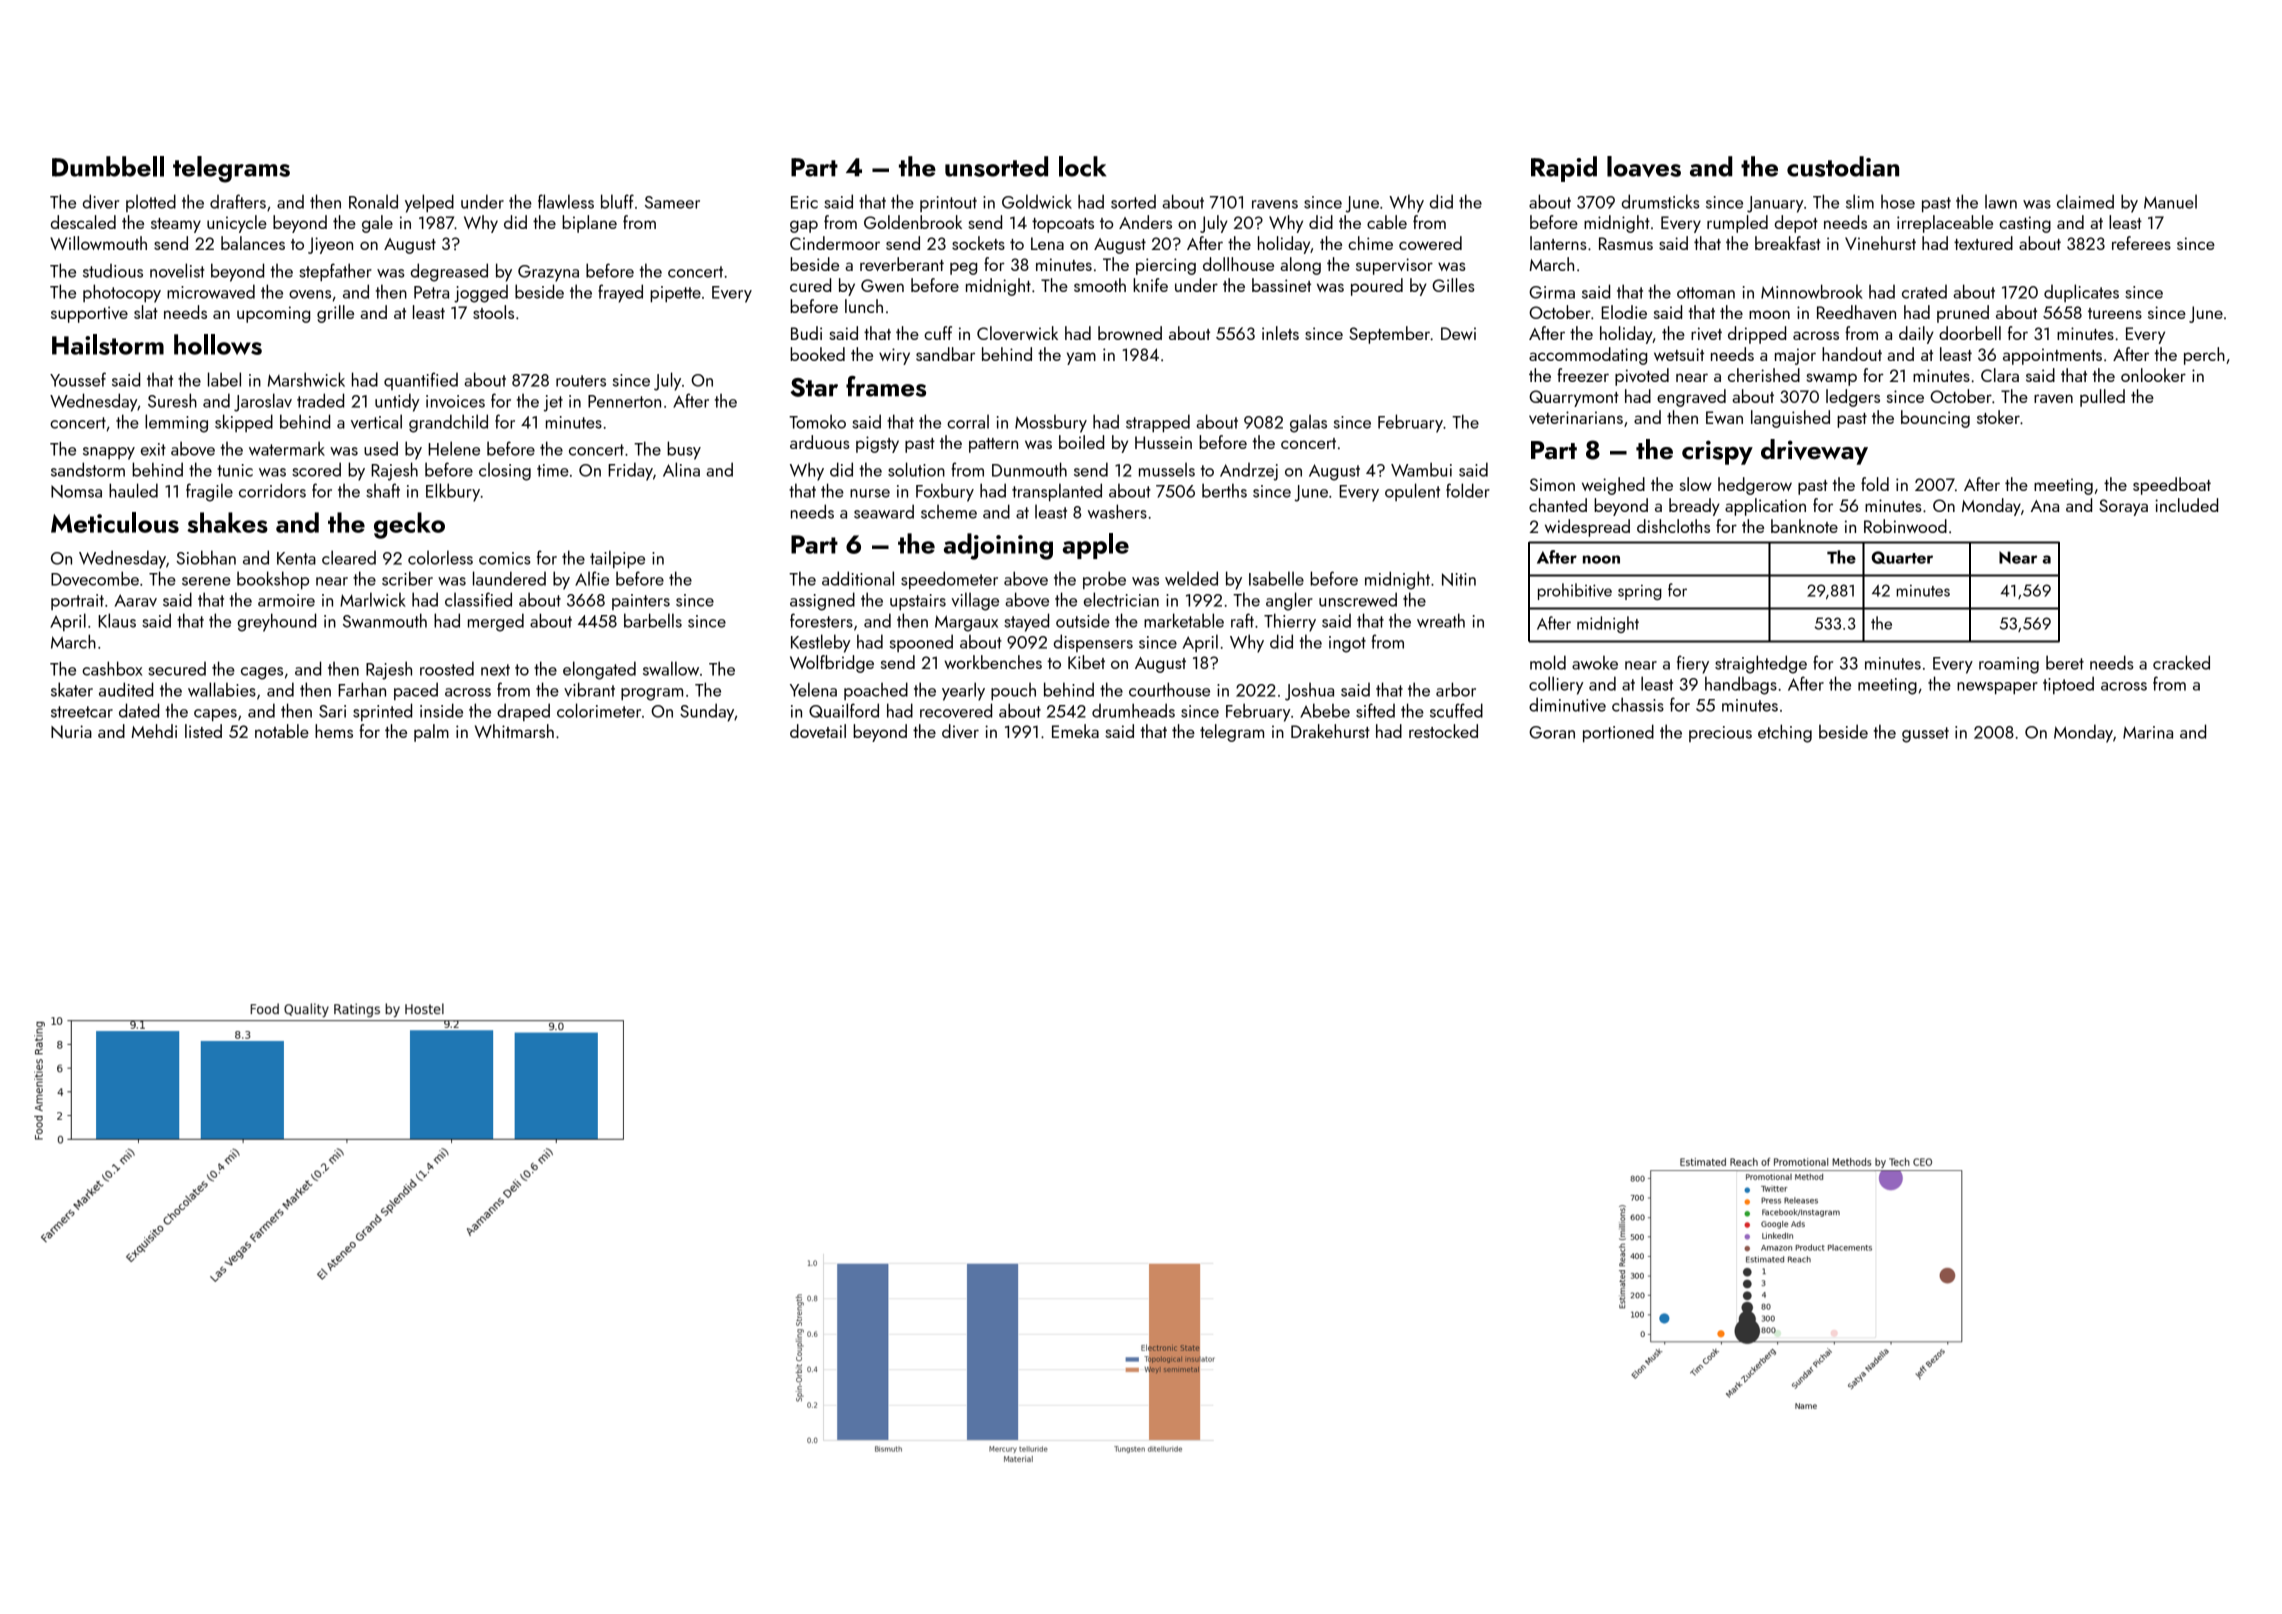 This image has width=2282, height=1614. I want to click on cages, so click(262, 673).
